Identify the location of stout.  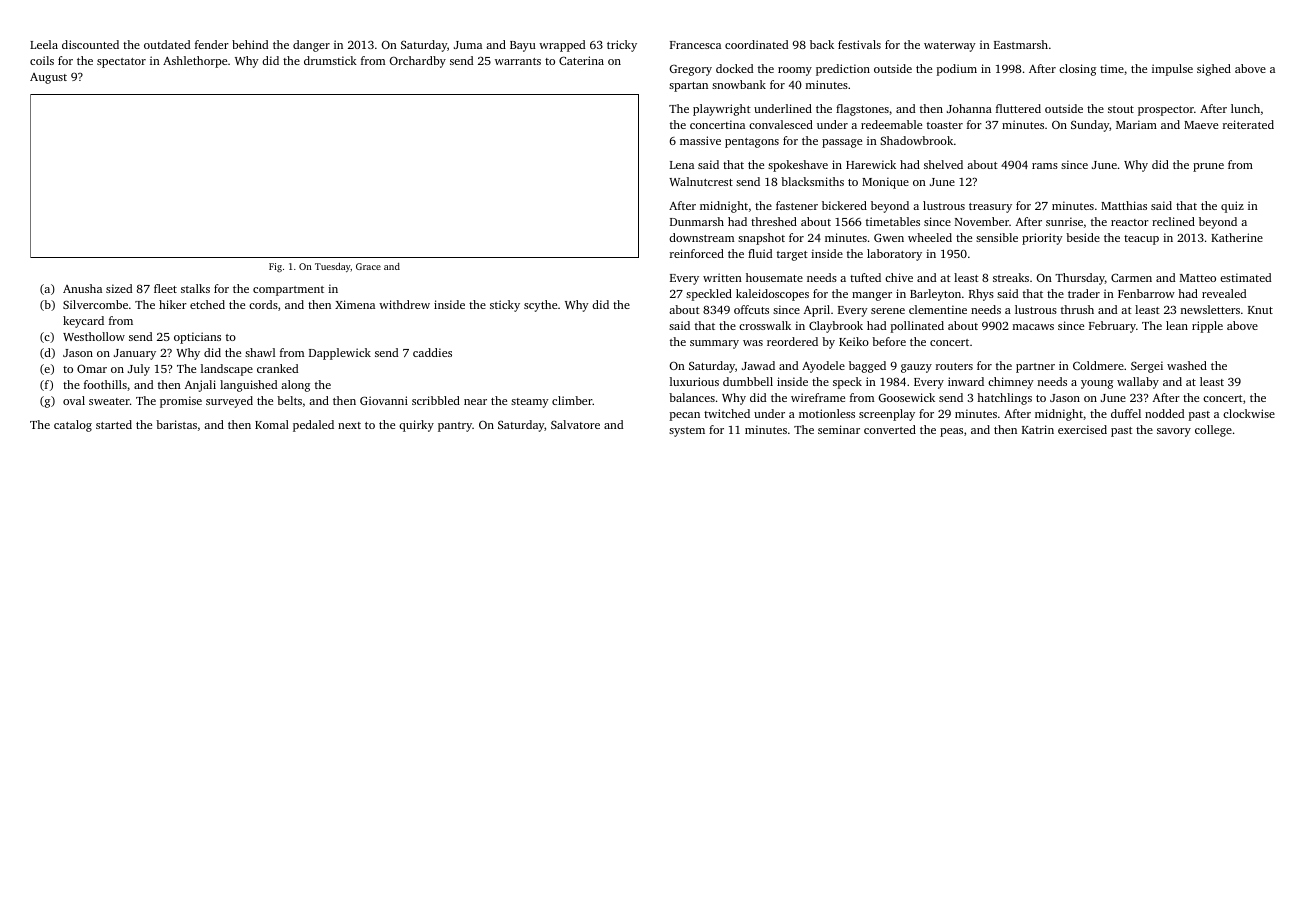
(1121, 109).
